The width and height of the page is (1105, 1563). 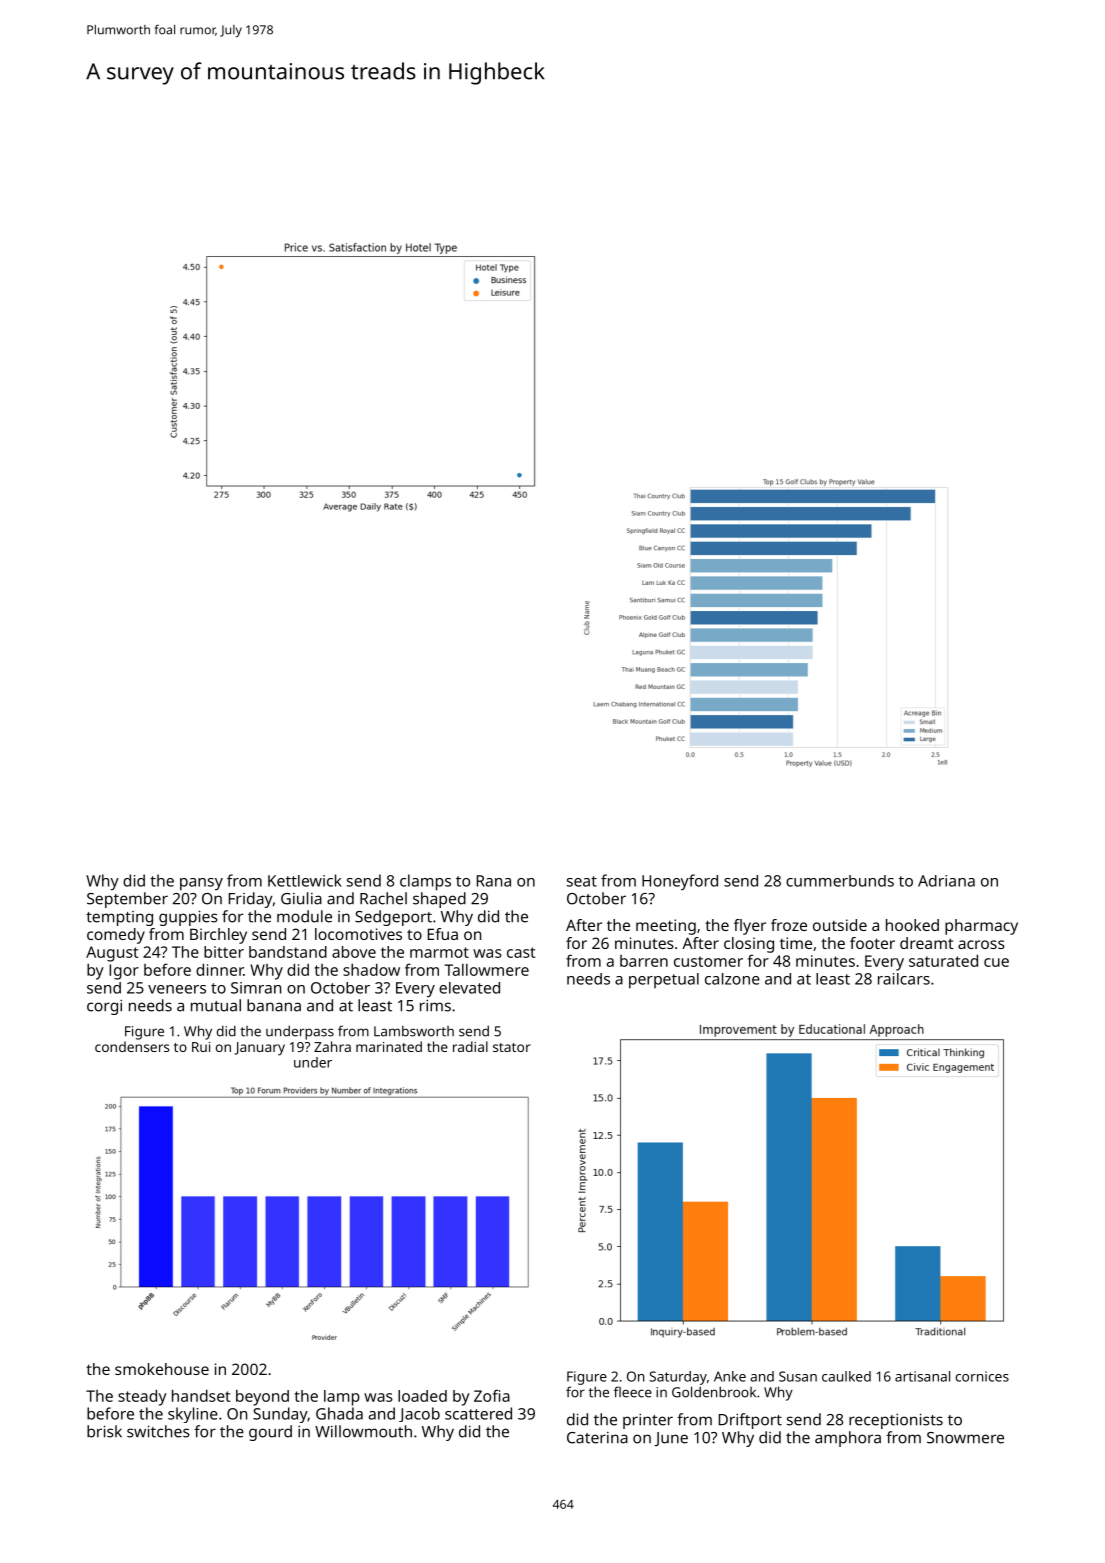 I want to click on Zofia, so click(x=492, y=1395).
